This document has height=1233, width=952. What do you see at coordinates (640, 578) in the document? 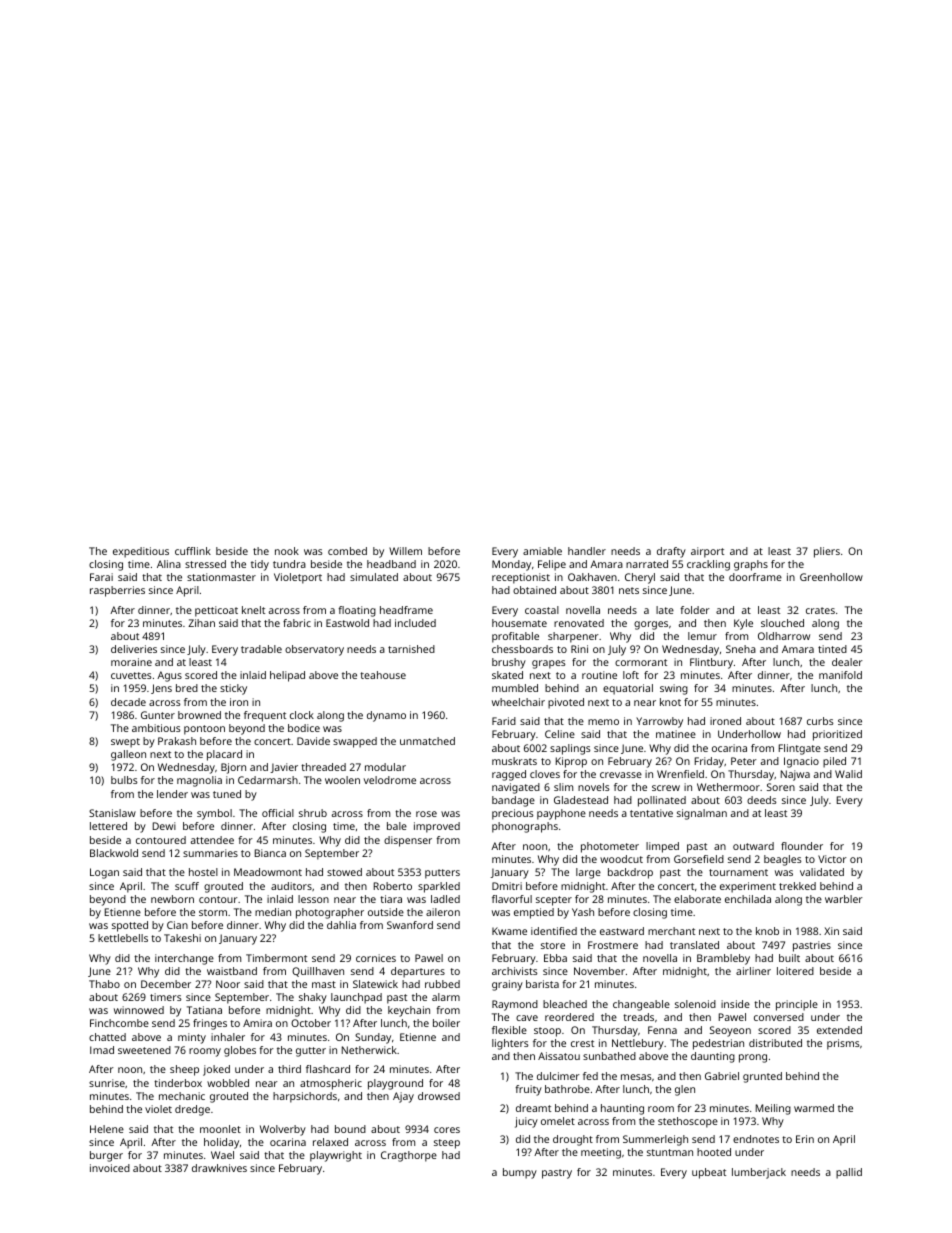
I see `Cheryl` at bounding box center [640, 578].
